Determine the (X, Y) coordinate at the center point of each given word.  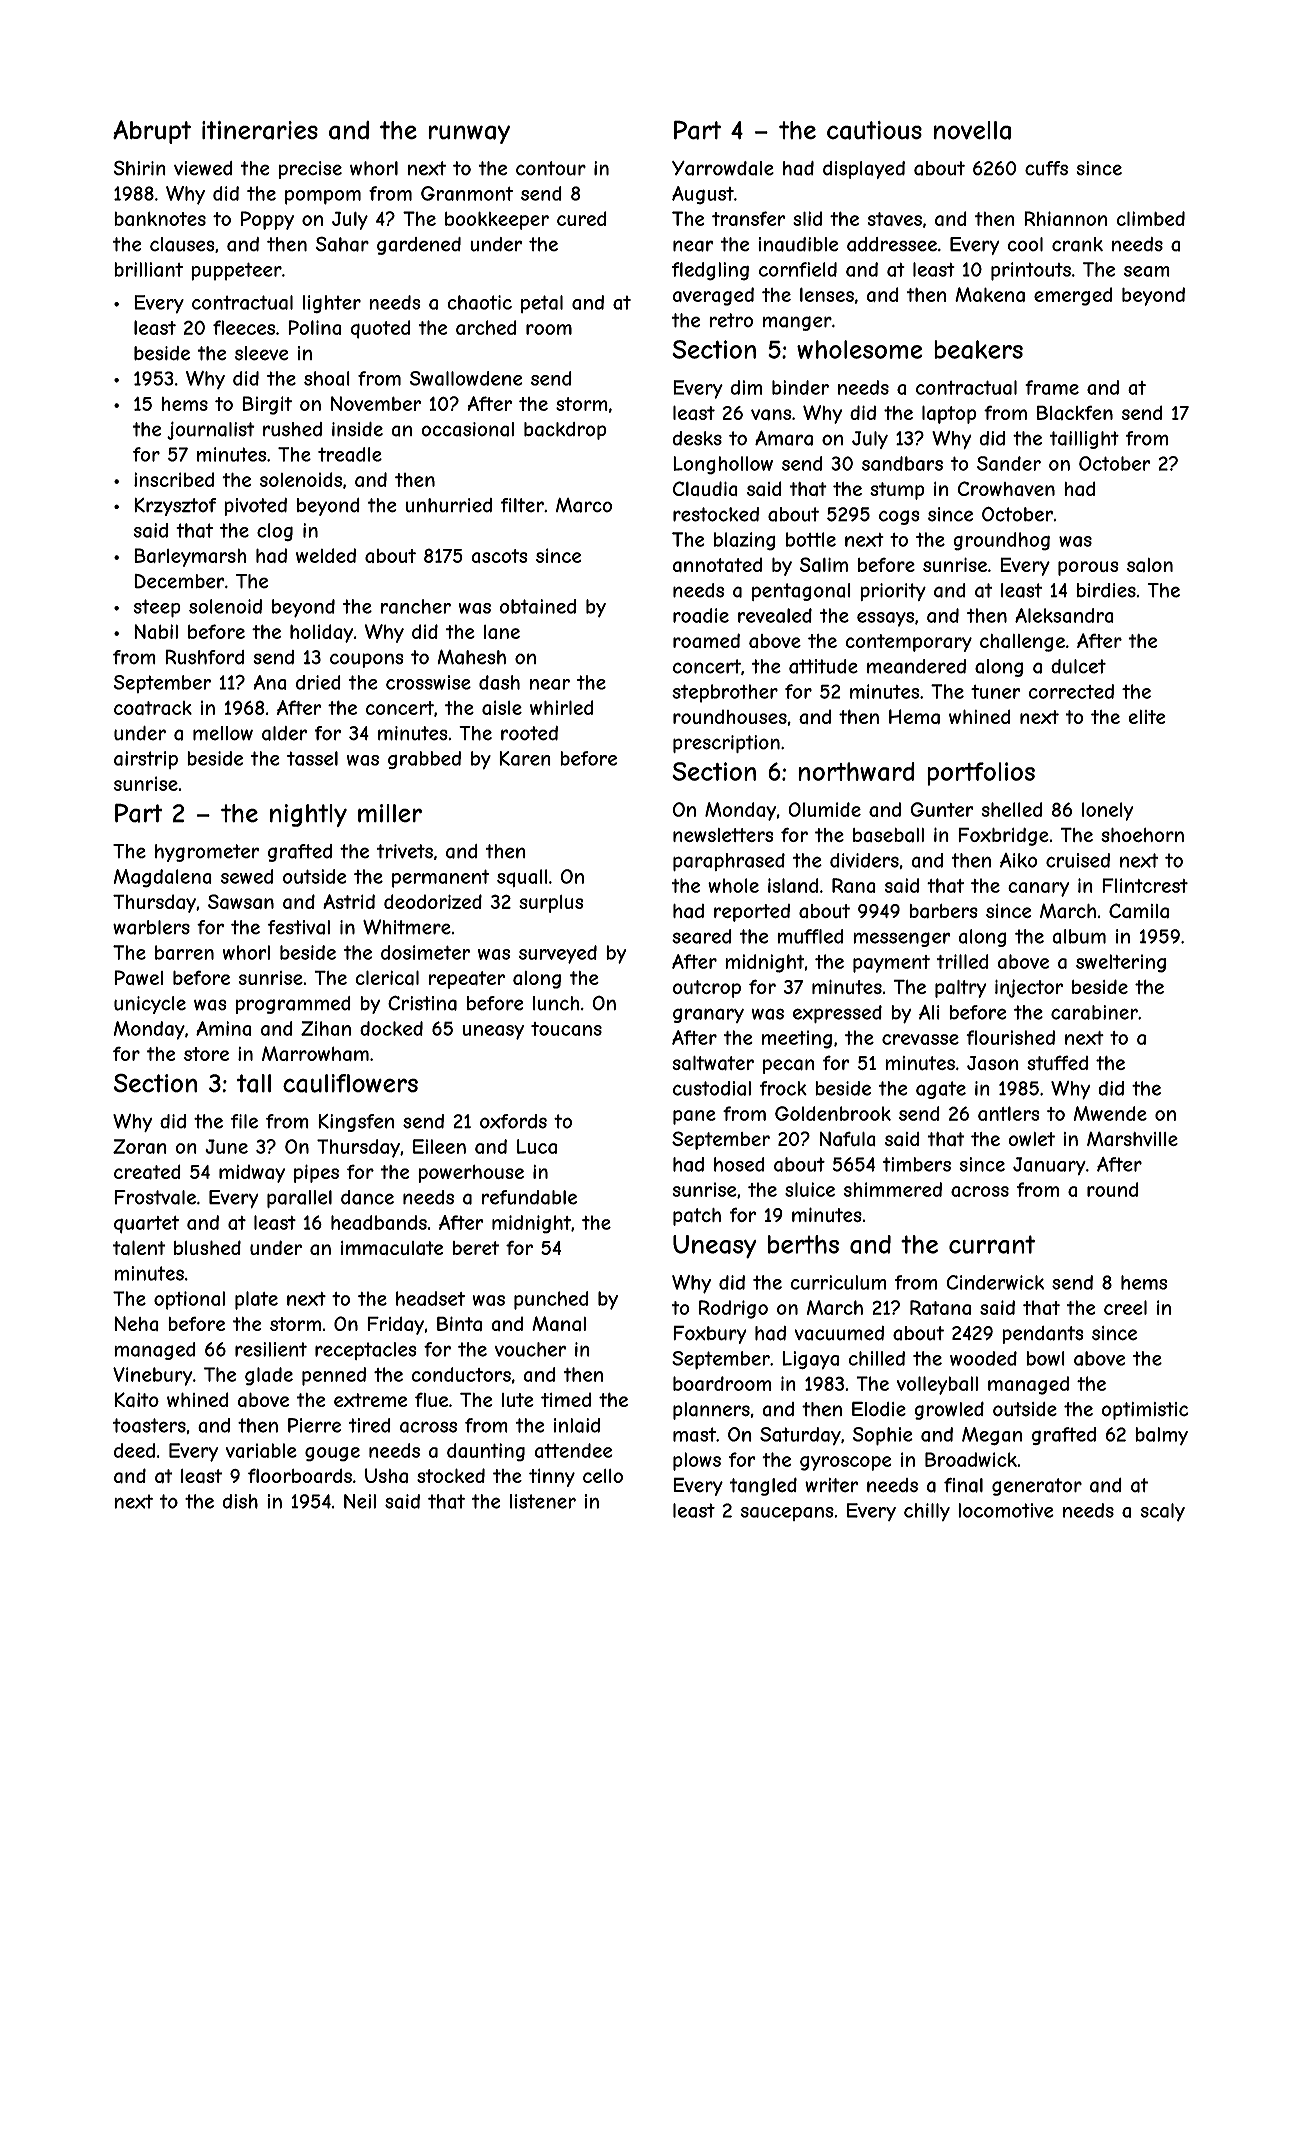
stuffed (1057, 1063)
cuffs (1046, 168)
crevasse (920, 1039)
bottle (811, 539)
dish (240, 1501)
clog (275, 532)
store (206, 1054)
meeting (797, 1039)
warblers (151, 927)
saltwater (713, 1063)
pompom (323, 197)
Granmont (467, 193)
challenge (1022, 643)
